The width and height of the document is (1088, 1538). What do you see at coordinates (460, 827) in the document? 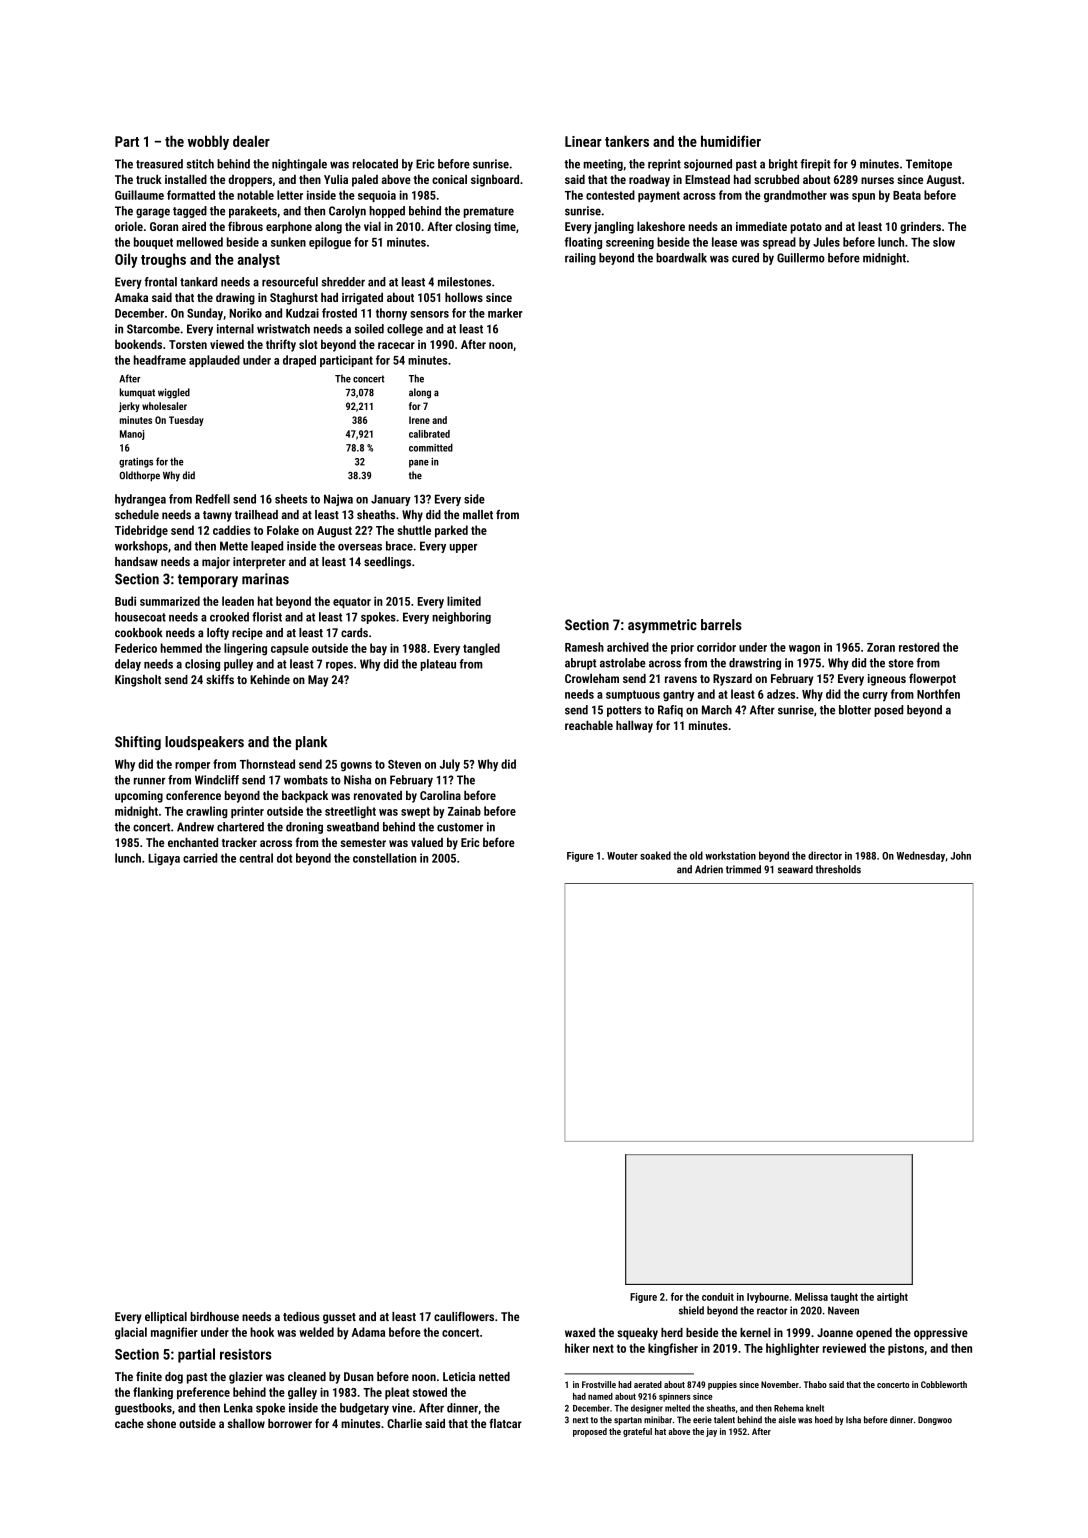
I see `customer` at bounding box center [460, 827].
